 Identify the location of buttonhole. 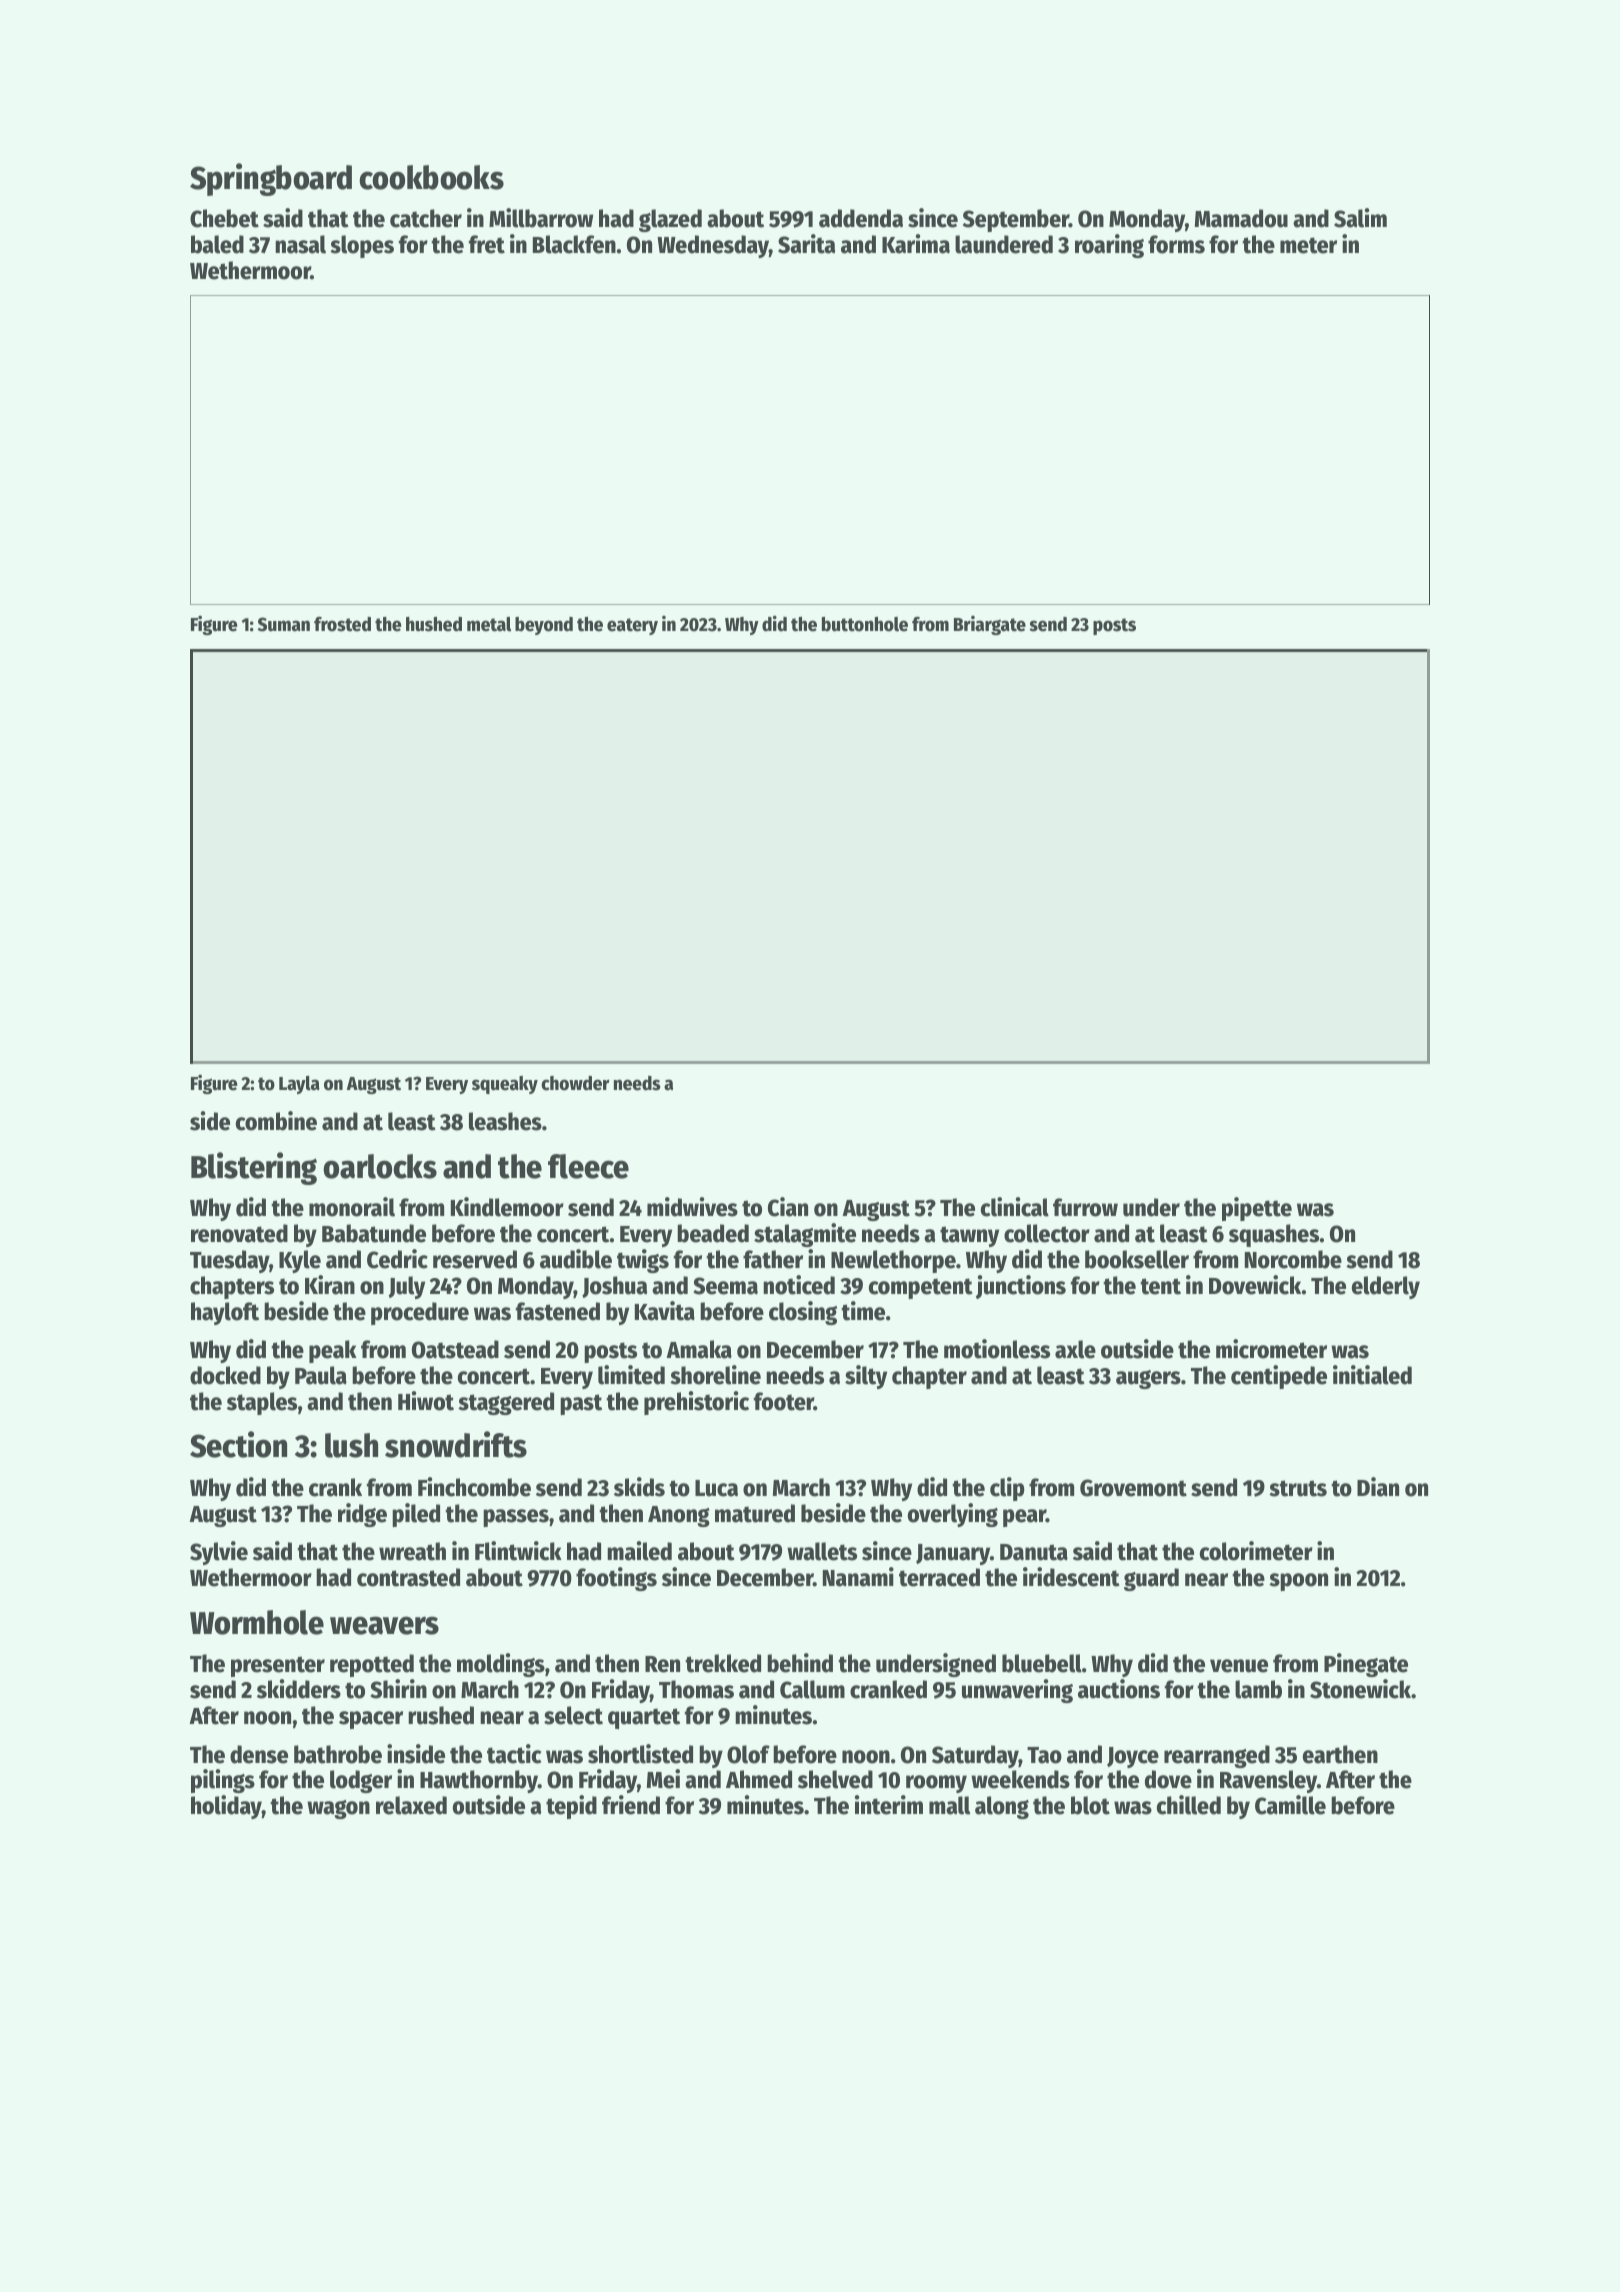
(865, 624).
